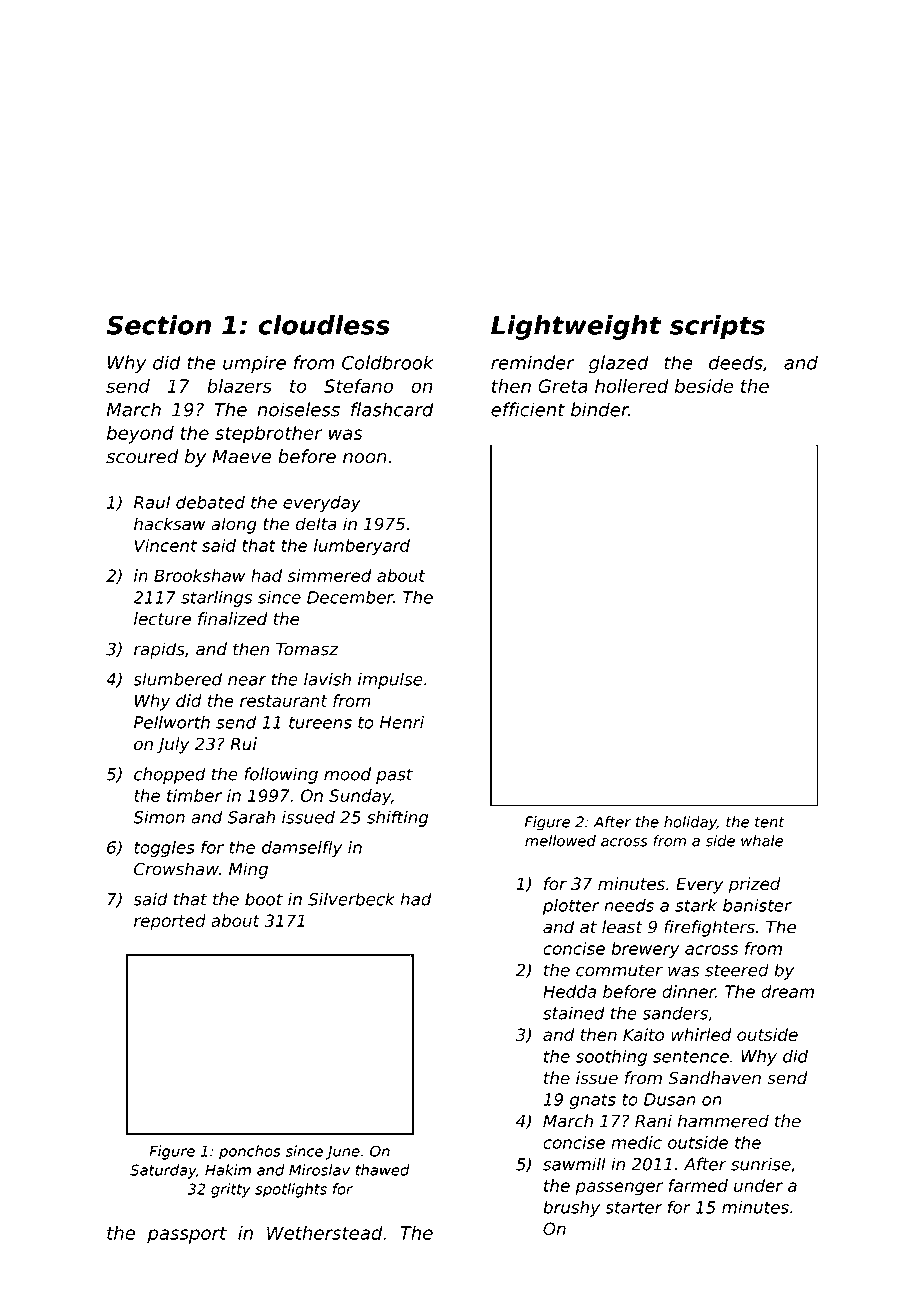  I want to click on plotter, so click(571, 906).
